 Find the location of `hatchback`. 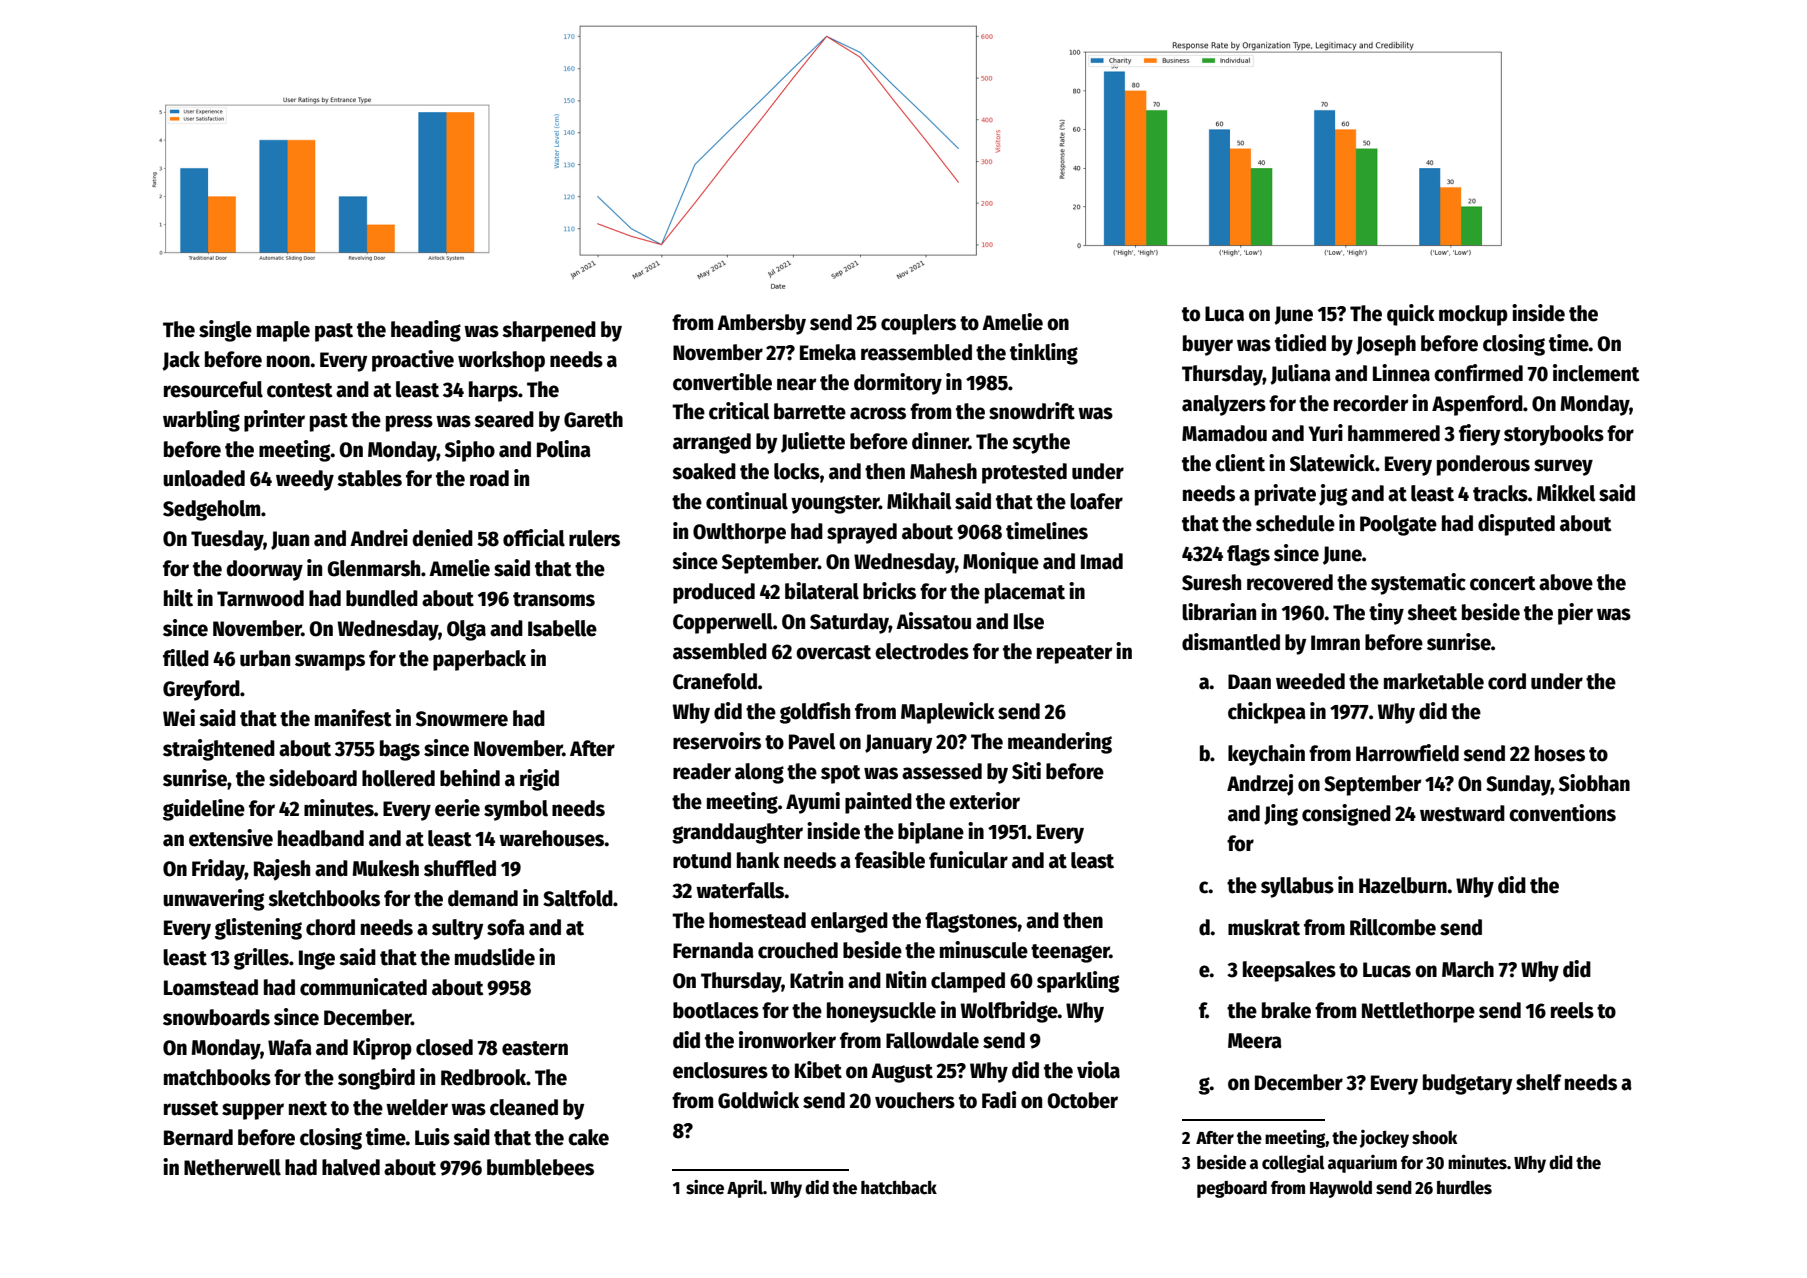

hatchback is located at coordinates (899, 1187).
